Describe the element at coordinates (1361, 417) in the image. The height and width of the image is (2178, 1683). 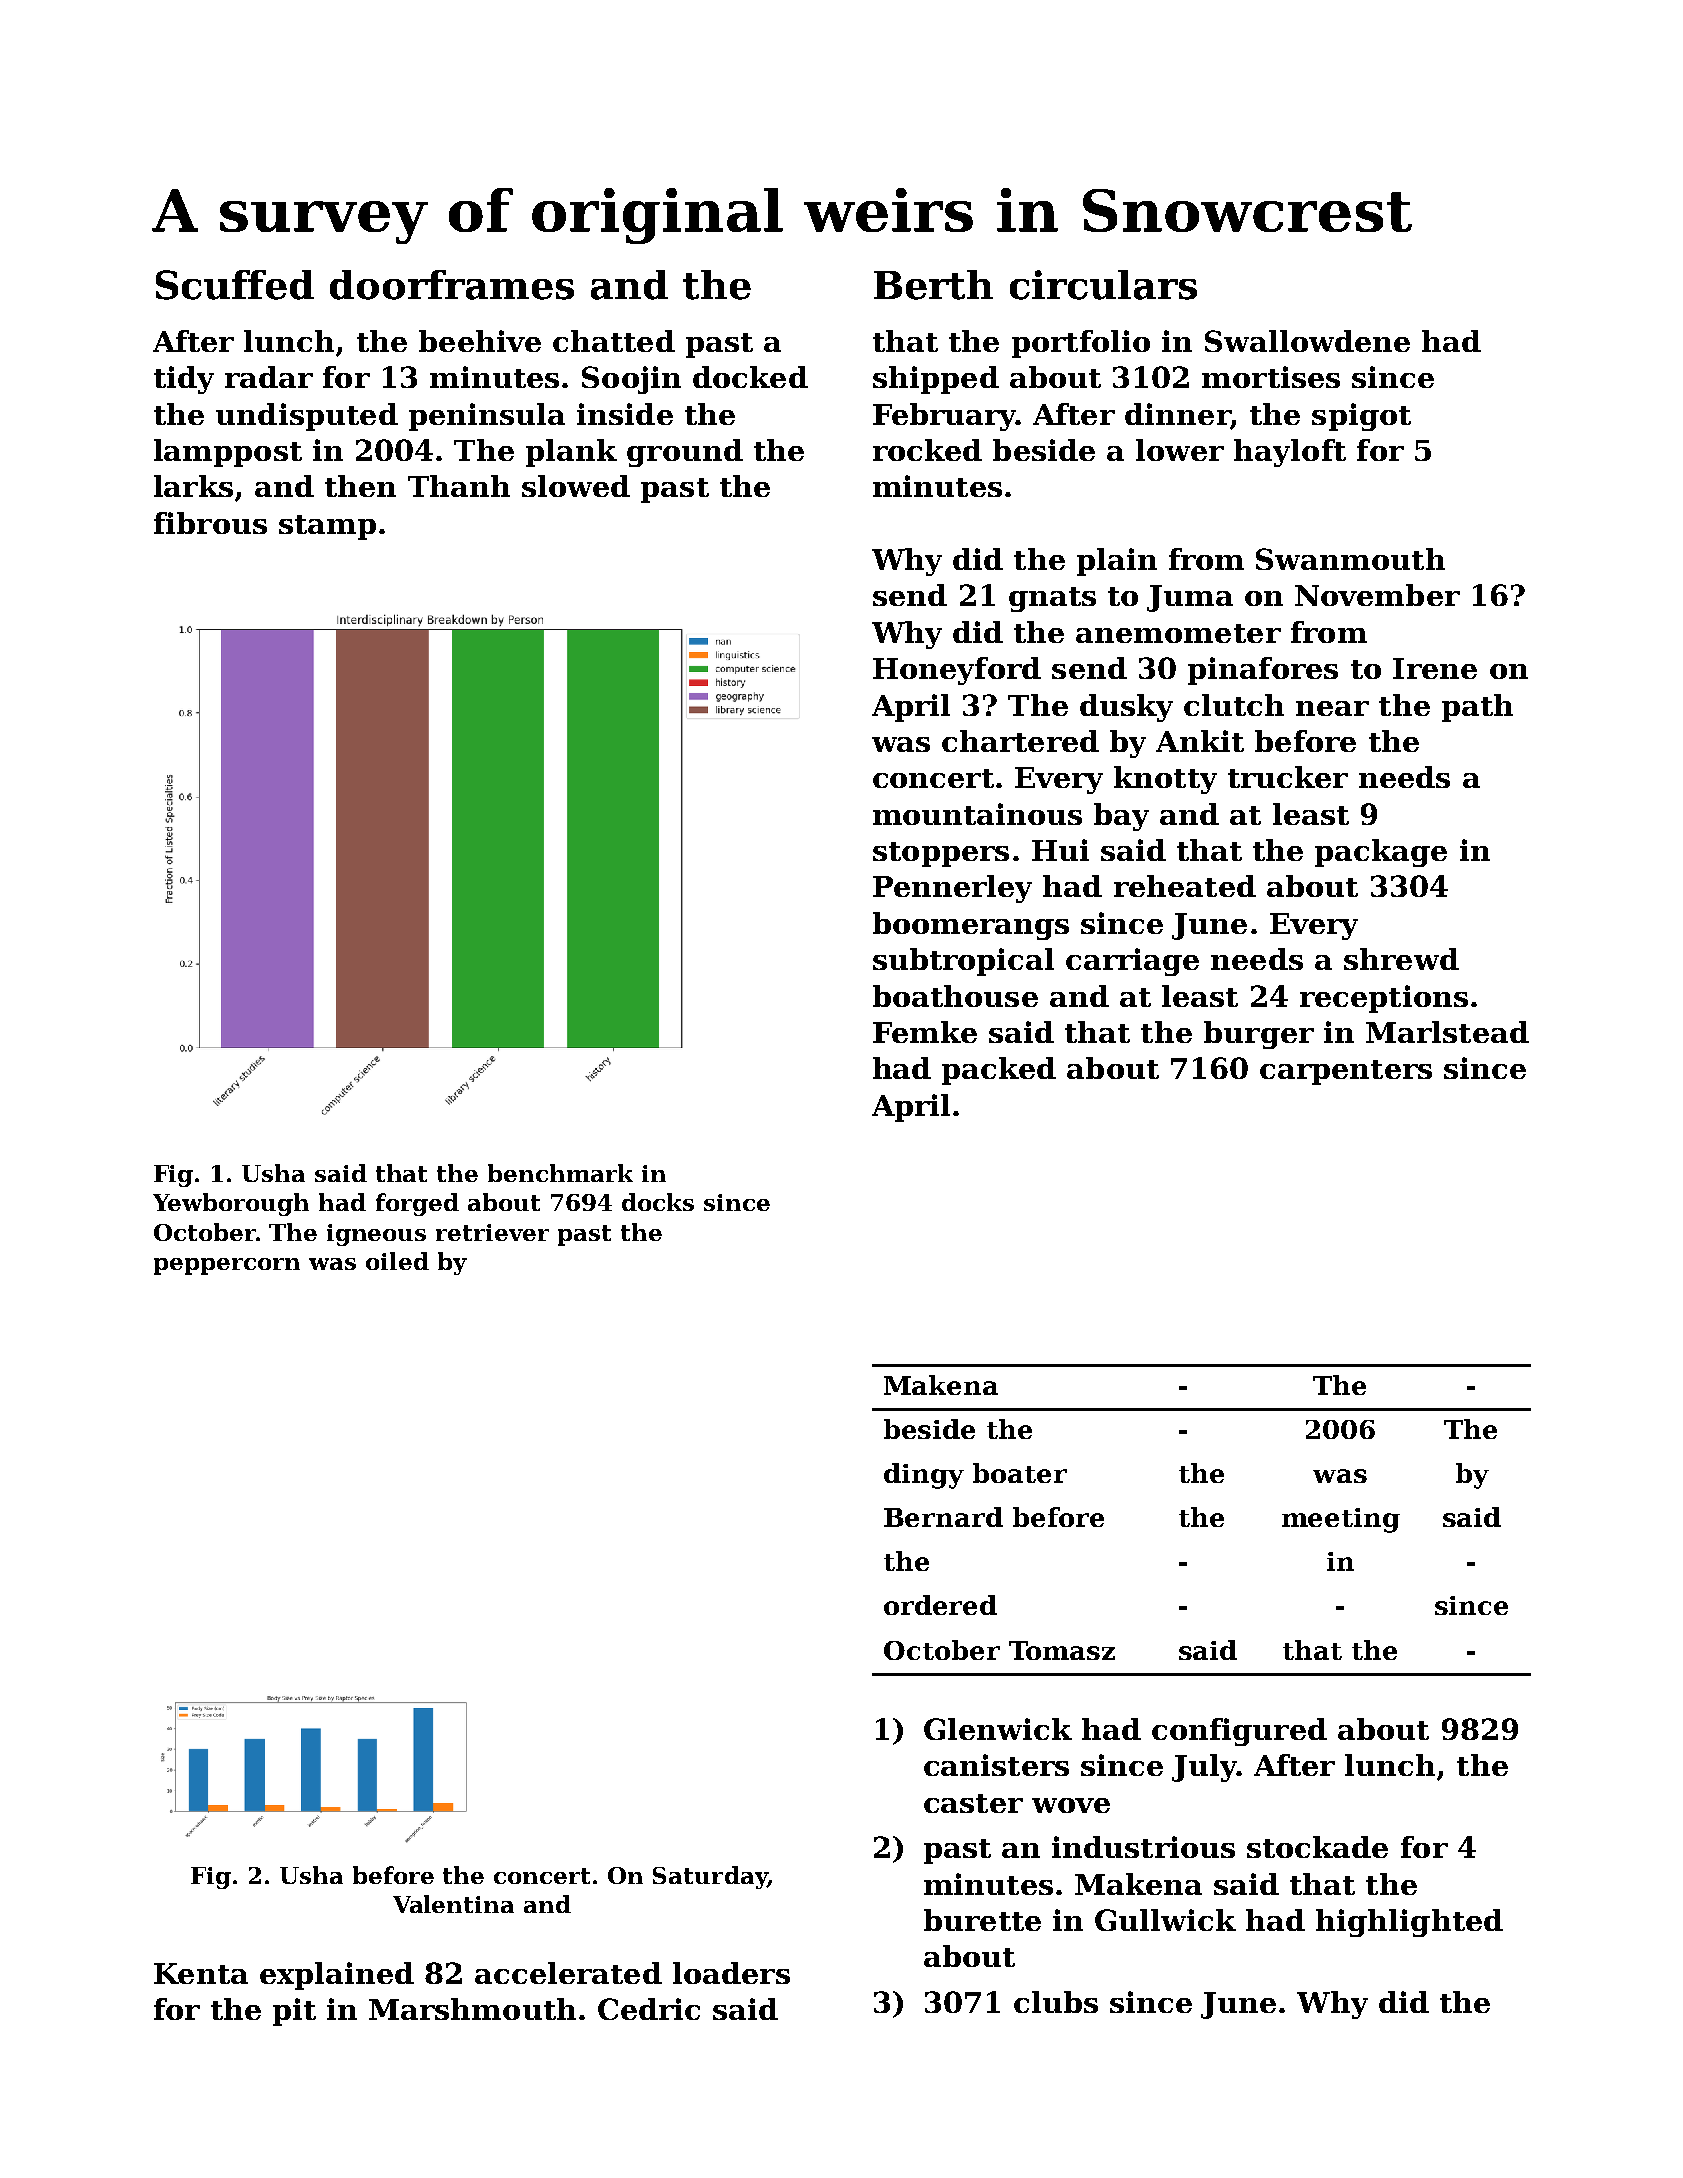
I see `spigot` at that location.
